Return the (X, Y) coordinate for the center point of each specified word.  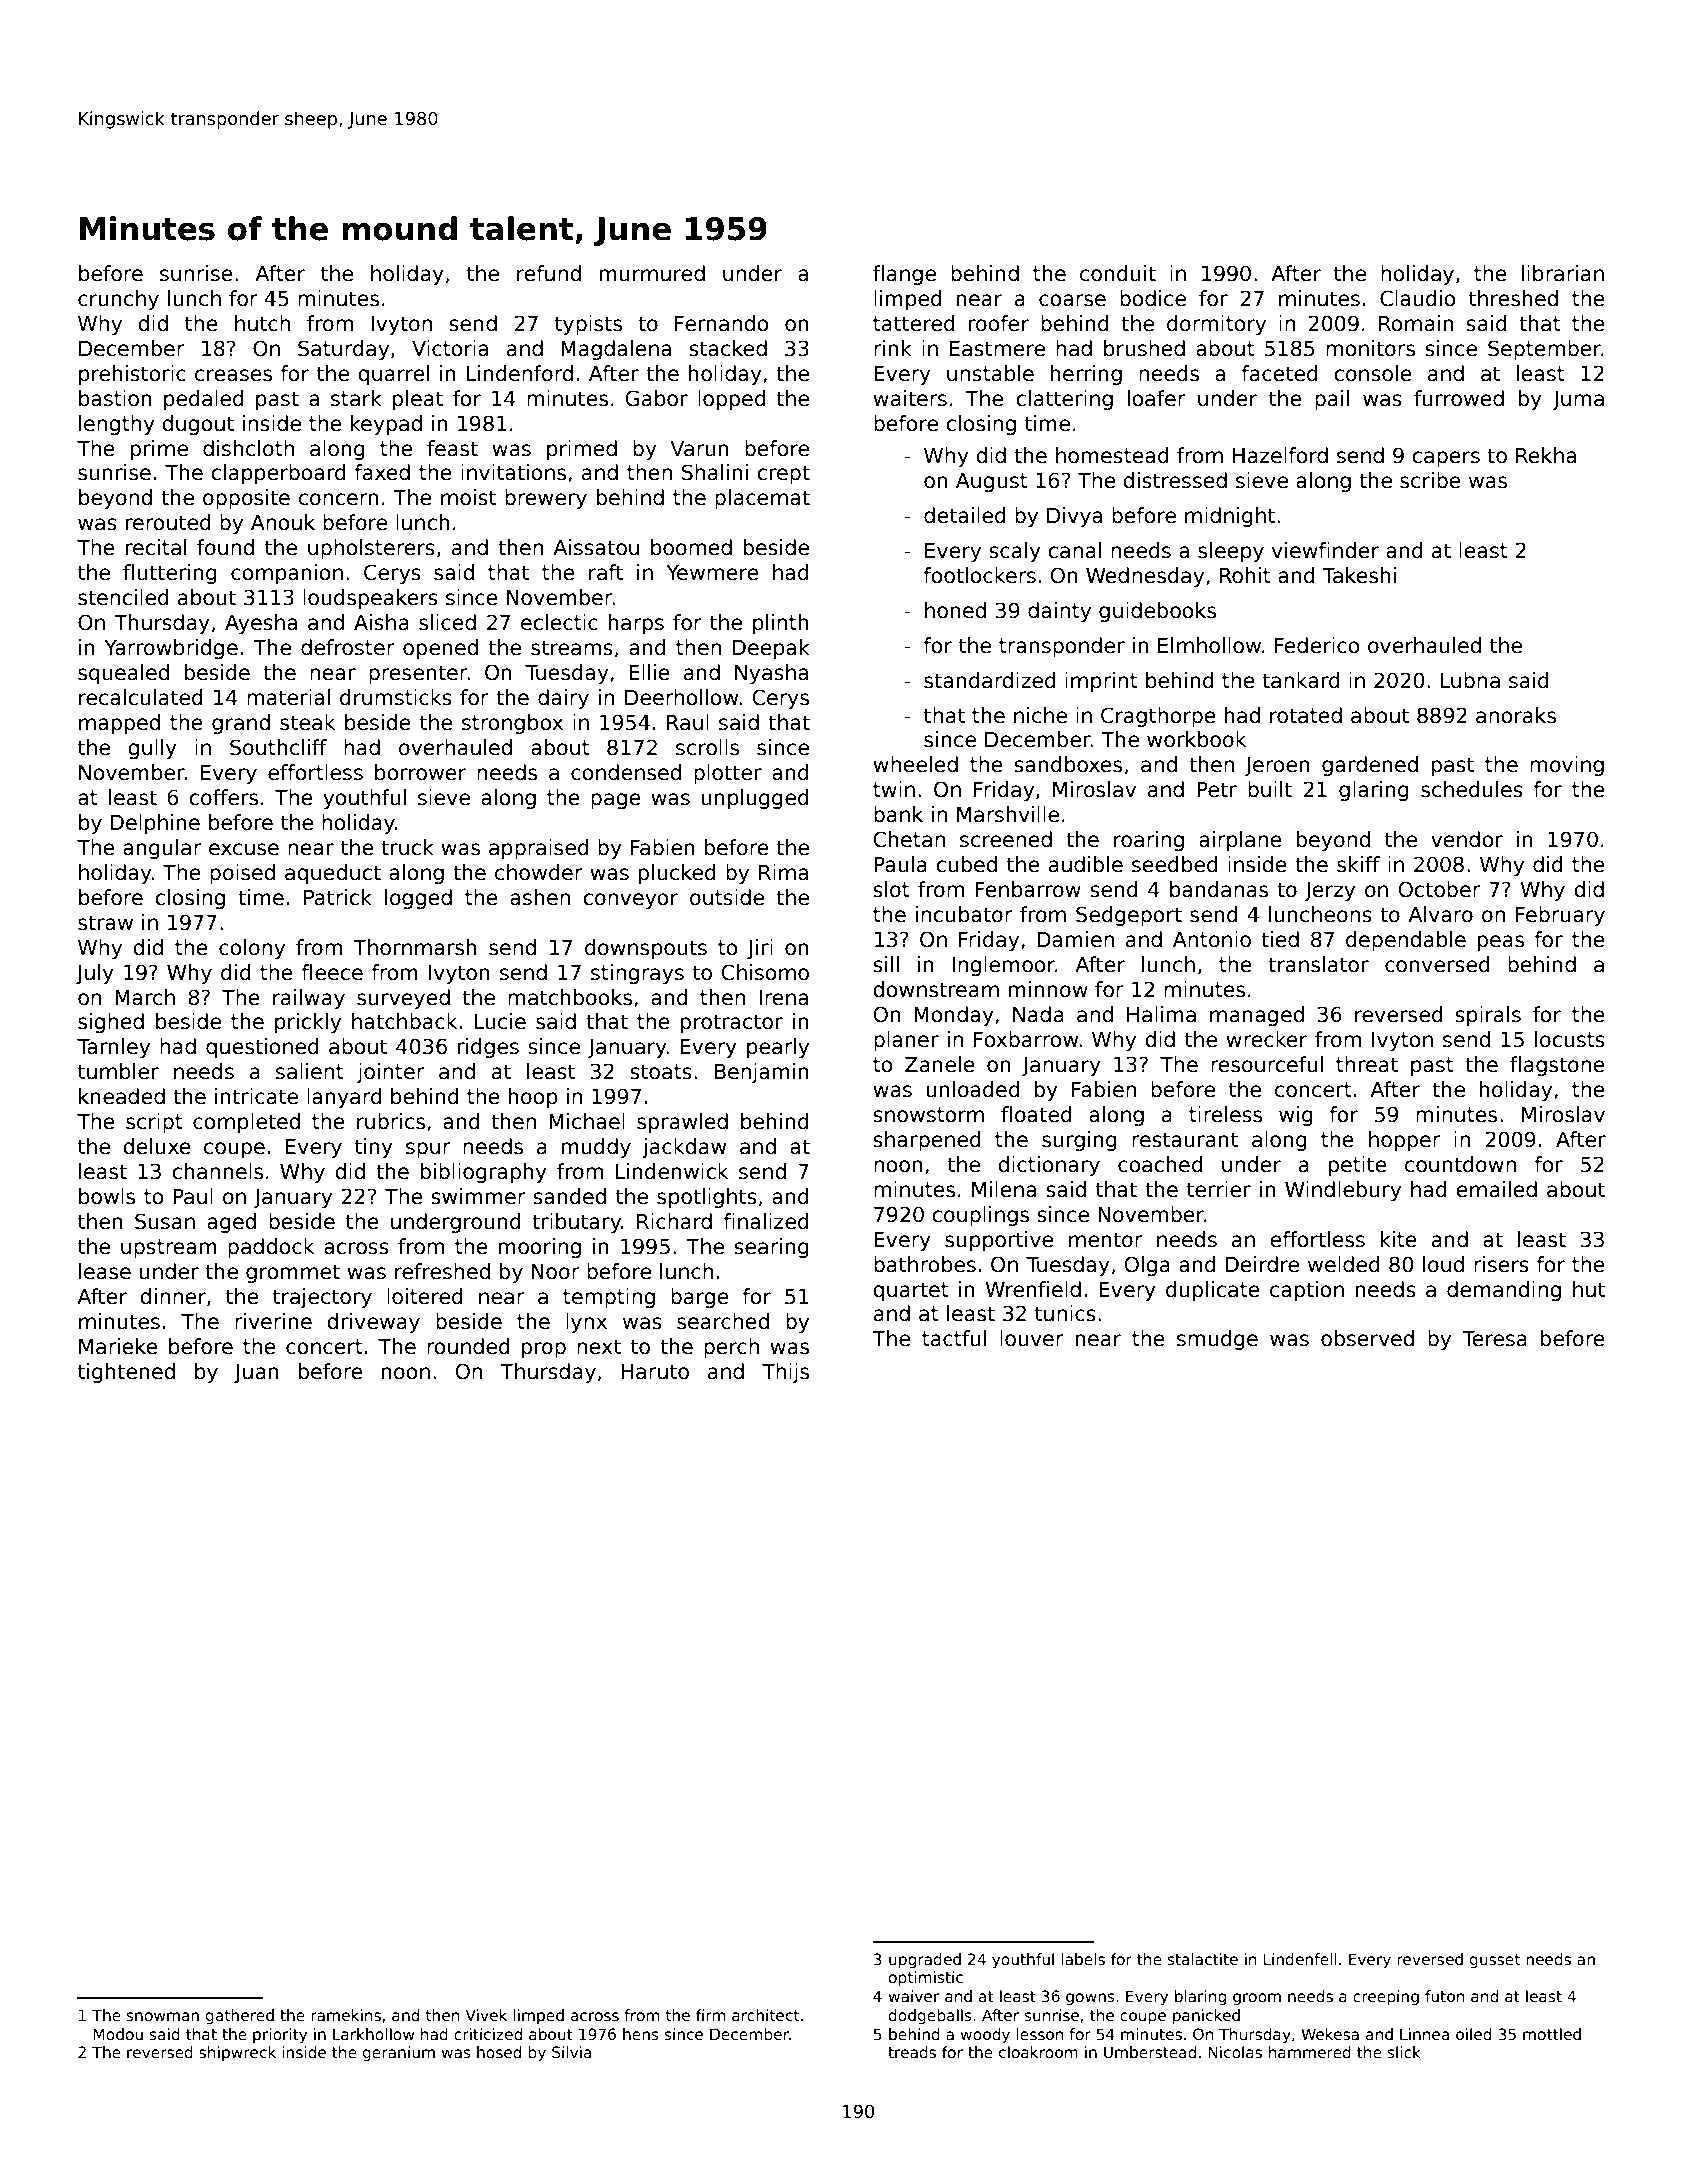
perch (731, 1348)
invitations (513, 472)
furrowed (1459, 398)
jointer (390, 1073)
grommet (293, 1273)
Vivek (486, 2015)
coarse (1072, 300)
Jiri (760, 949)
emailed (1496, 1189)
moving (1567, 766)
